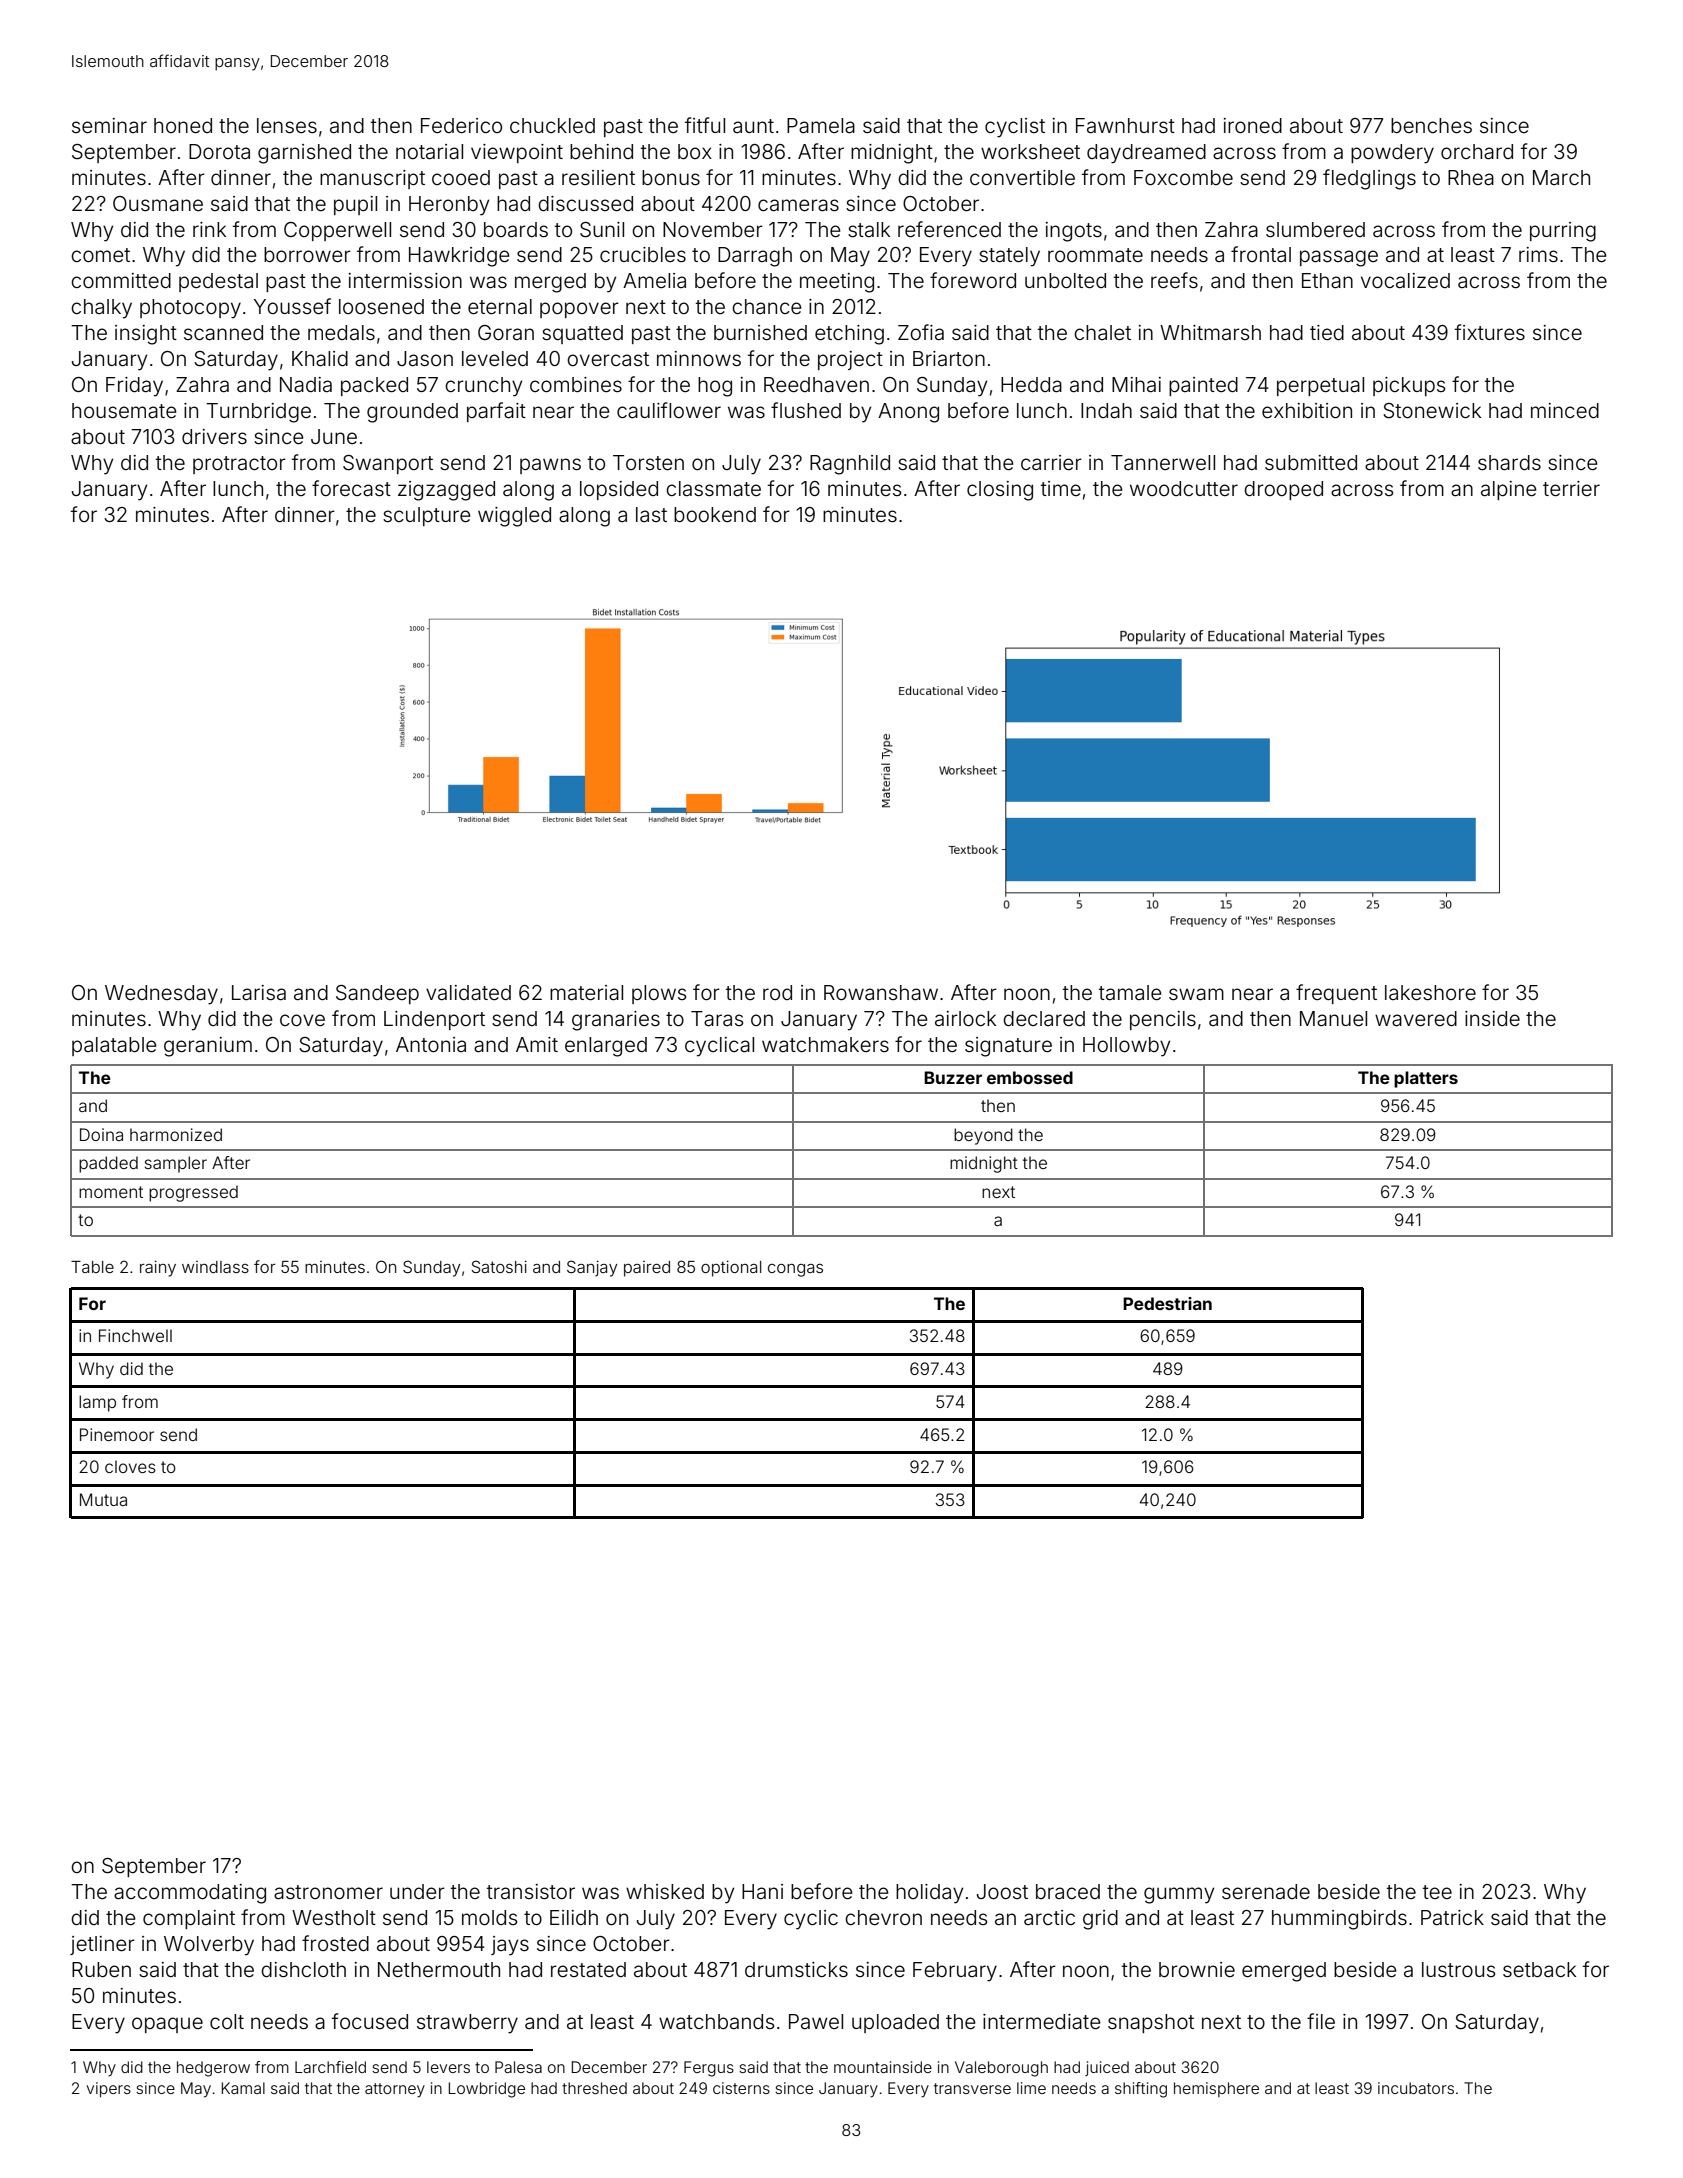  Describe the element at coordinates (1167, 1303) in the document. I see `Pedestrian` at that location.
